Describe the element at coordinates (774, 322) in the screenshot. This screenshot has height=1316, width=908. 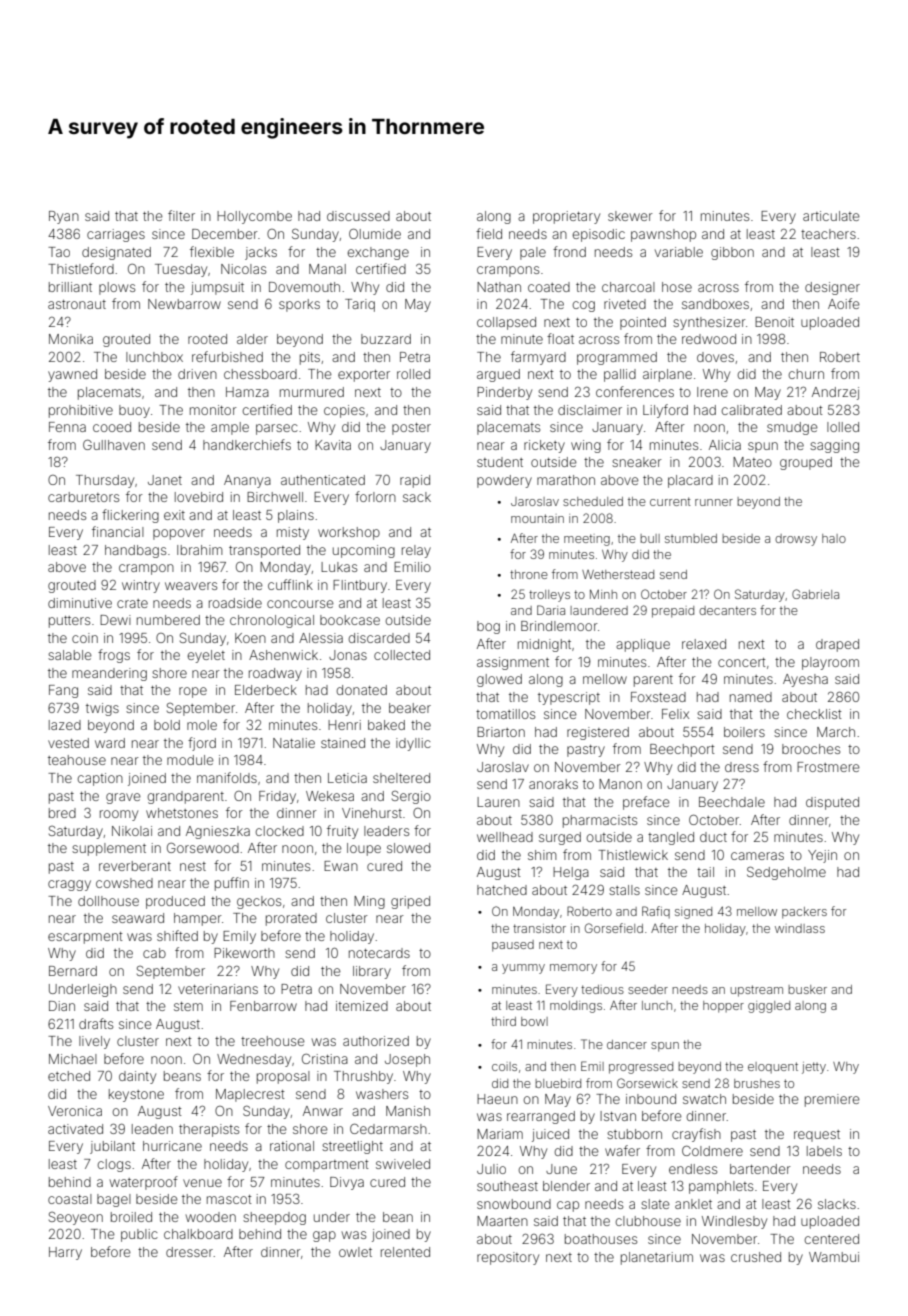
I see `Benoit` at that location.
